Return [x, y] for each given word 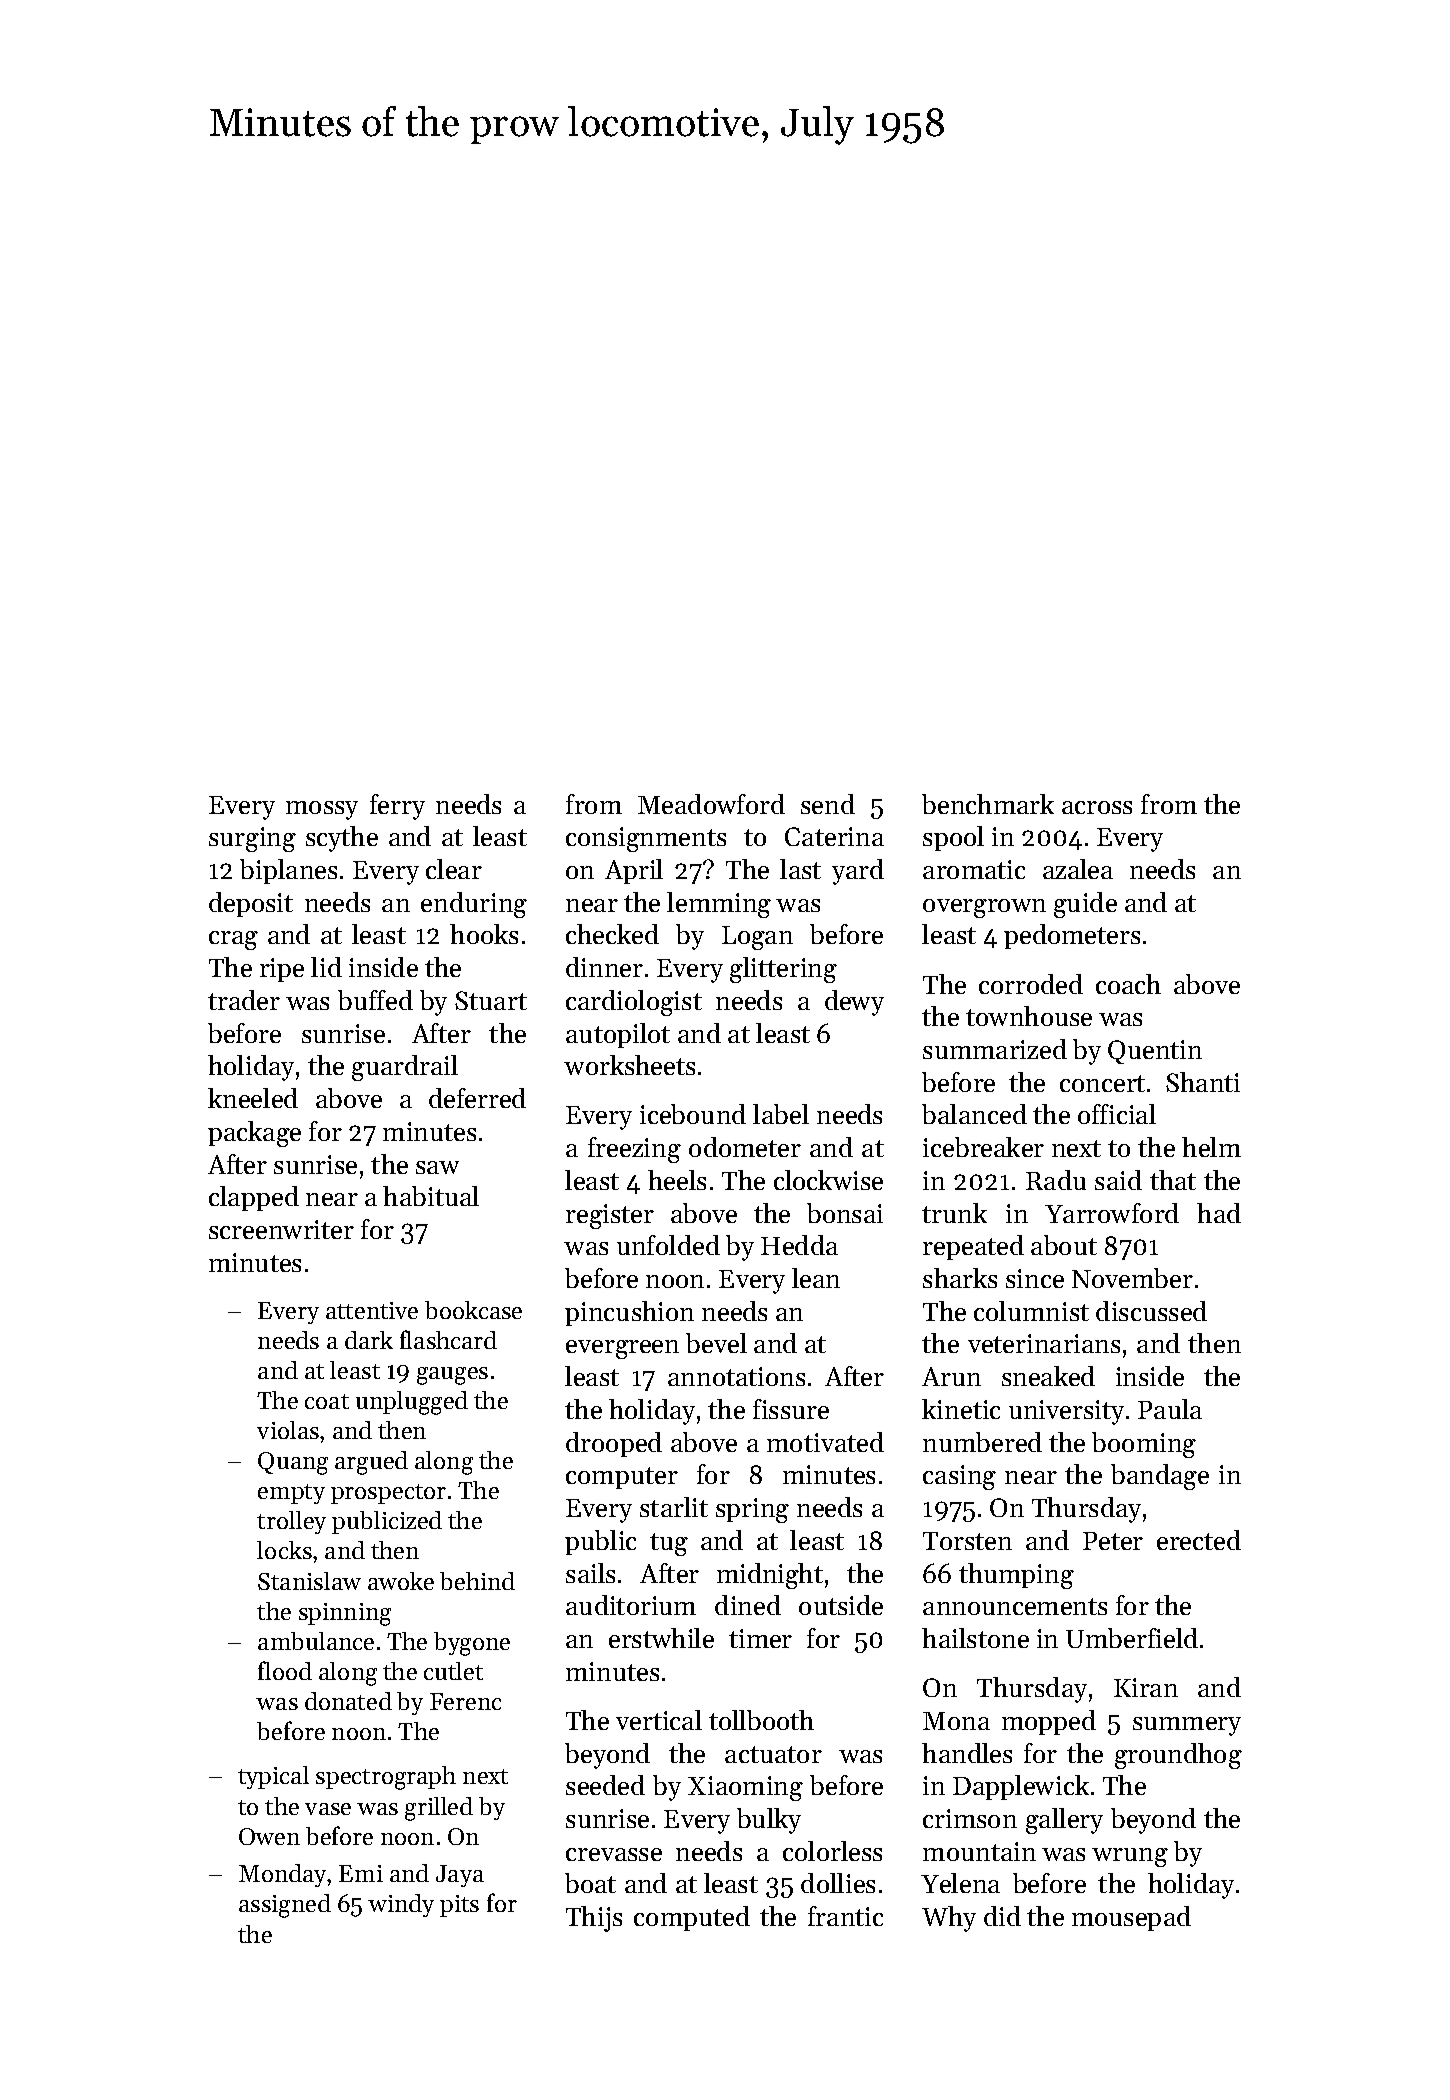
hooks [484, 934]
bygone [472, 1644]
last [800, 869]
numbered [982, 1442]
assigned [285, 1906]
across [1097, 807]
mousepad [1131, 1918]
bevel [716, 1343]
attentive [372, 1310]
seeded [605, 1785]
